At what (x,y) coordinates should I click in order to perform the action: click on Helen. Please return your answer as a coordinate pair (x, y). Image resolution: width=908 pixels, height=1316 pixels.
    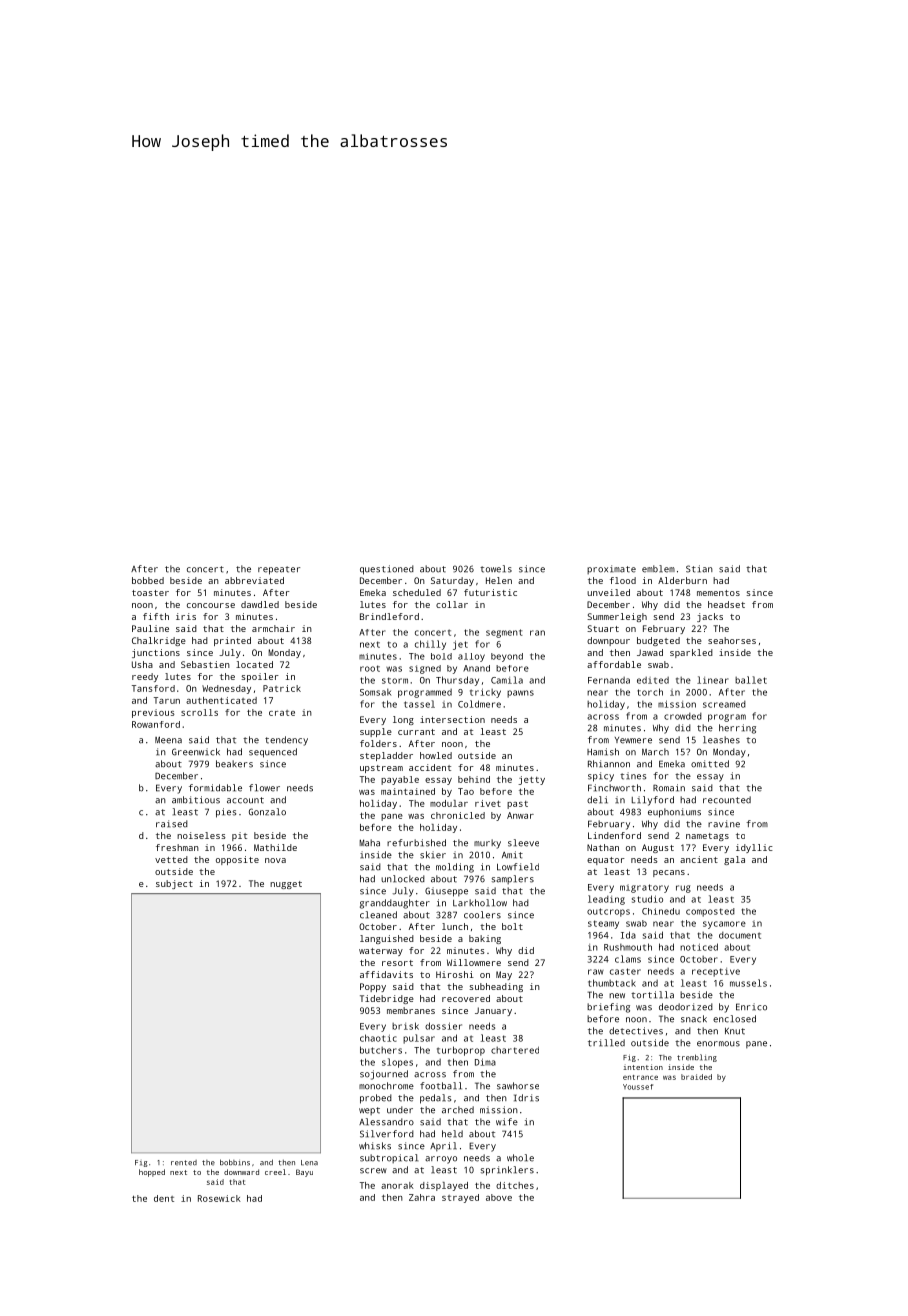
    Looking at the image, I should click on (499, 580).
